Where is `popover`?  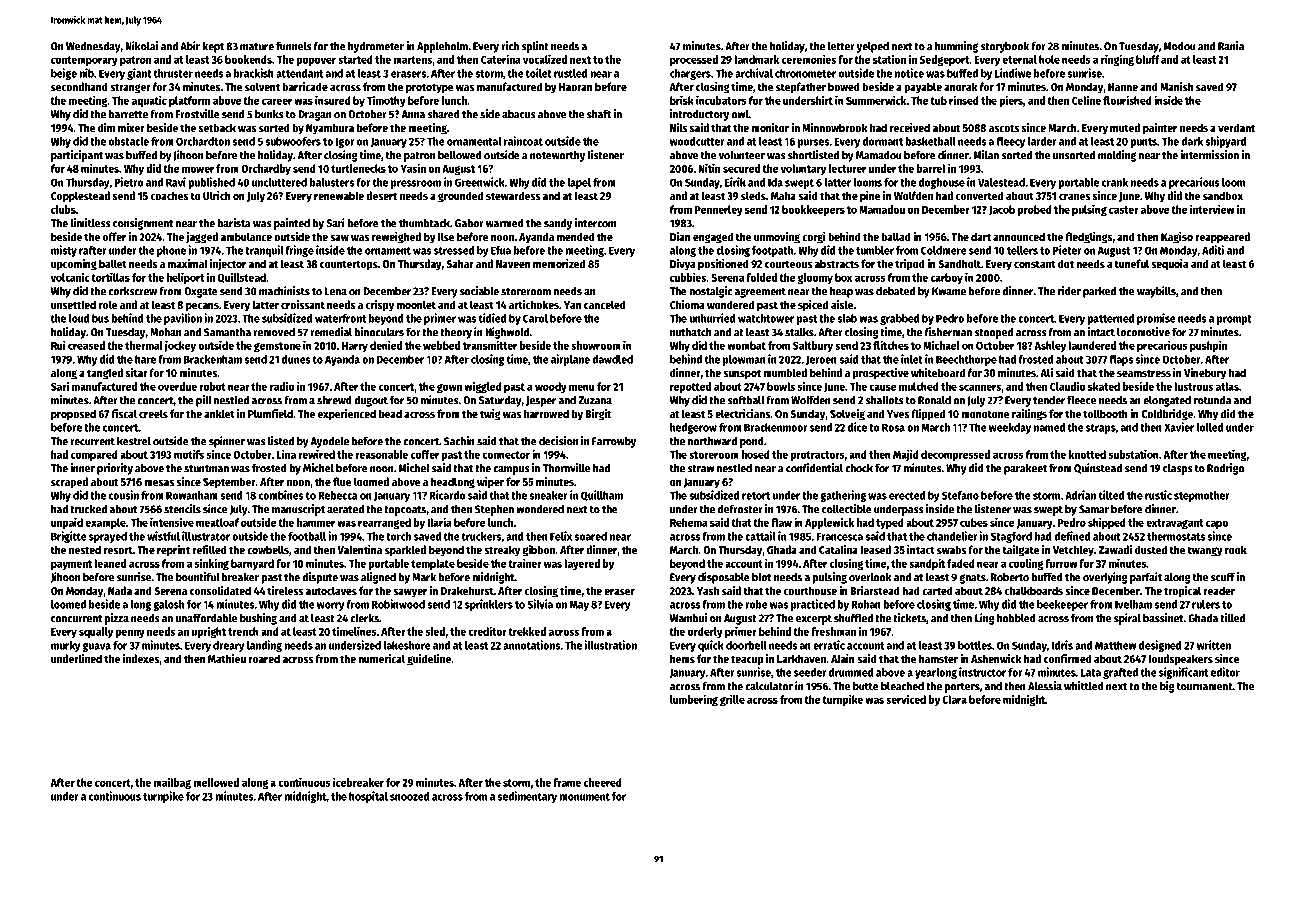 popover is located at coordinates (316, 61).
